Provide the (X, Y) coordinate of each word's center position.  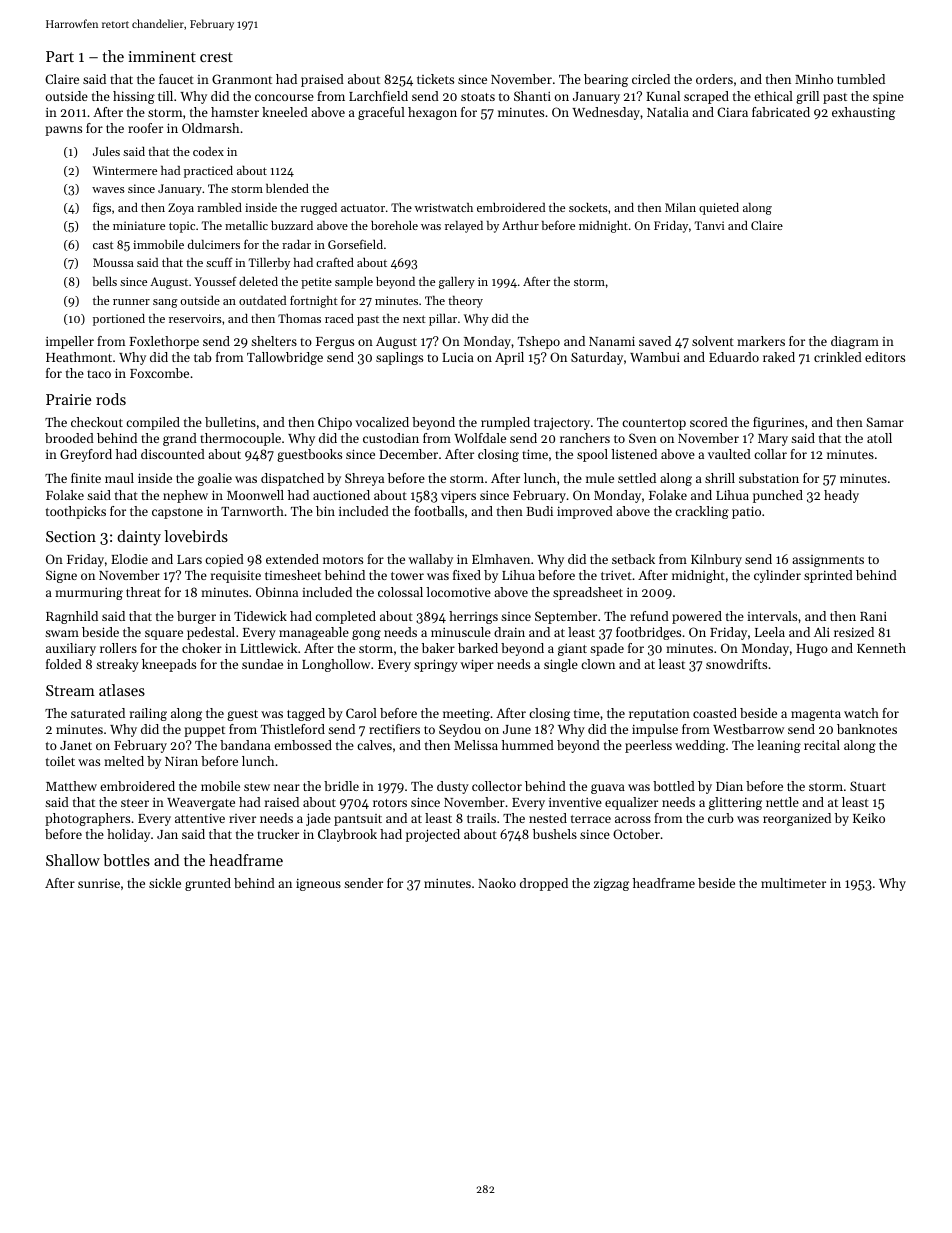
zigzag (611, 884)
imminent (162, 56)
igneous (318, 885)
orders (714, 79)
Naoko (497, 883)
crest (216, 57)
